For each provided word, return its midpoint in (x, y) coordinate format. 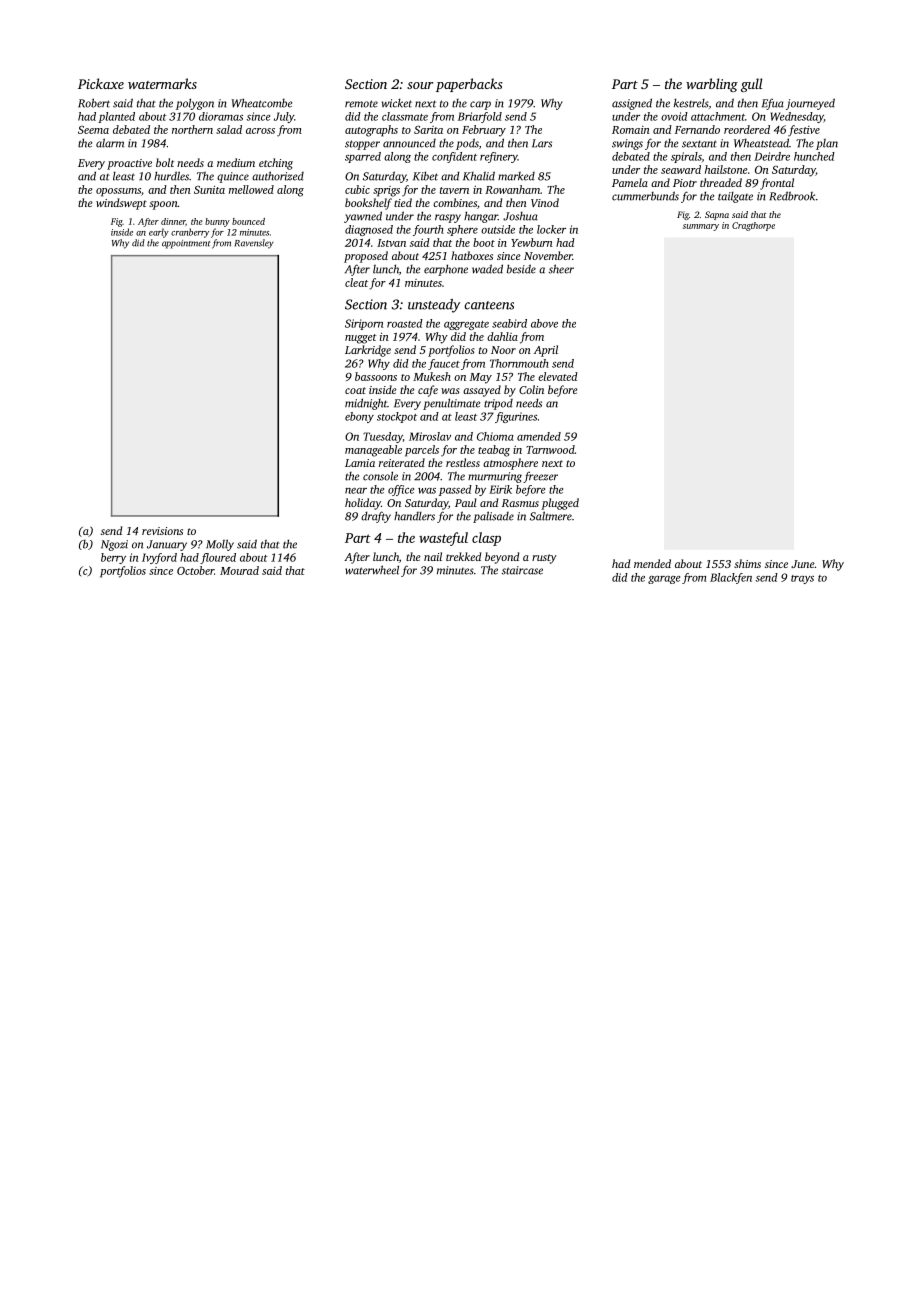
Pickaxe (101, 83)
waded (487, 269)
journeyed (810, 104)
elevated (558, 376)
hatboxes (472, 255)
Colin (531, 389)
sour (420, 85)
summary (701, 227)
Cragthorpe (753, 226)
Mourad (239, 570)
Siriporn (364, 324)
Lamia (360, 463)
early (159, 233)
